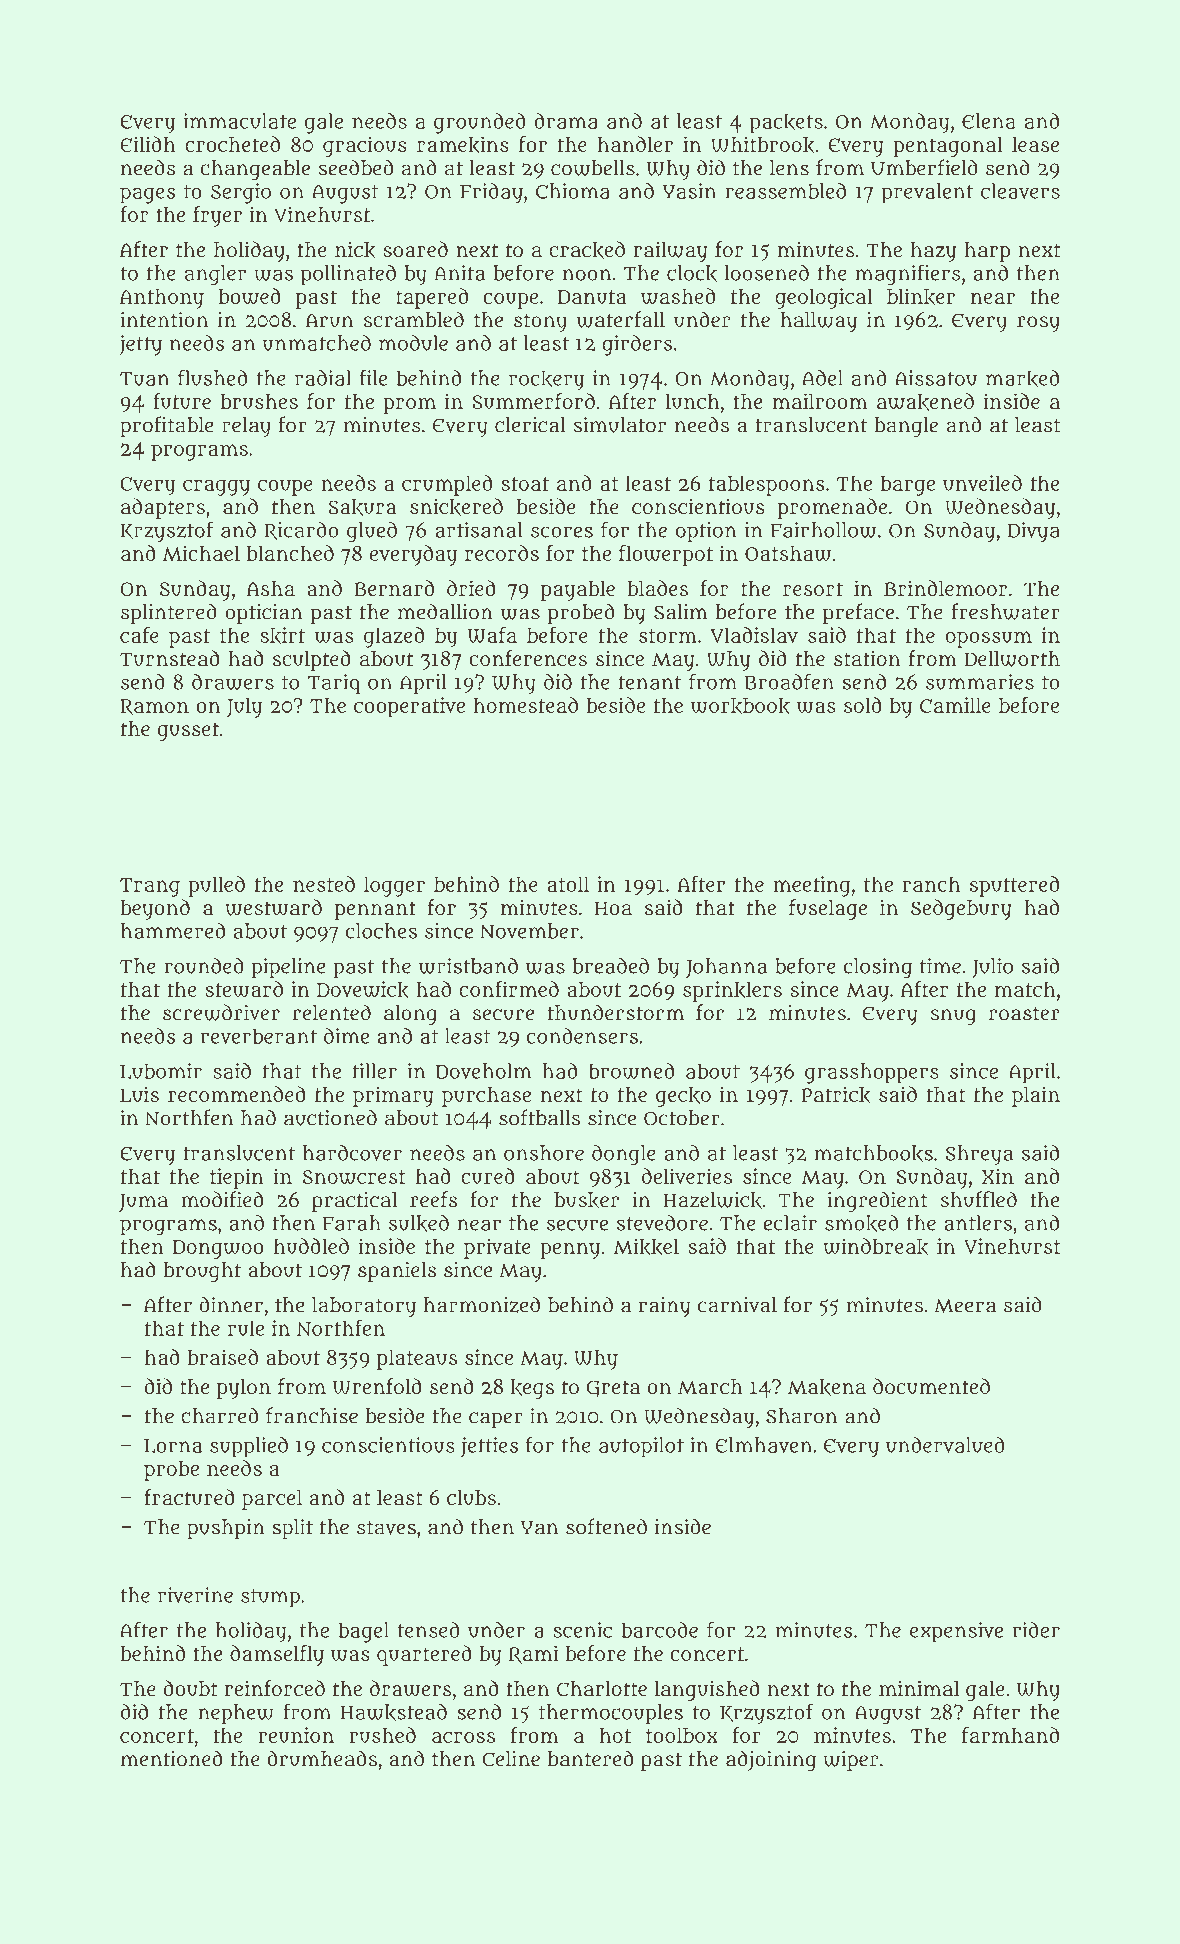  Describe the element at coordinates (322, 1758) in the image. I see `drumheads` at that location.
